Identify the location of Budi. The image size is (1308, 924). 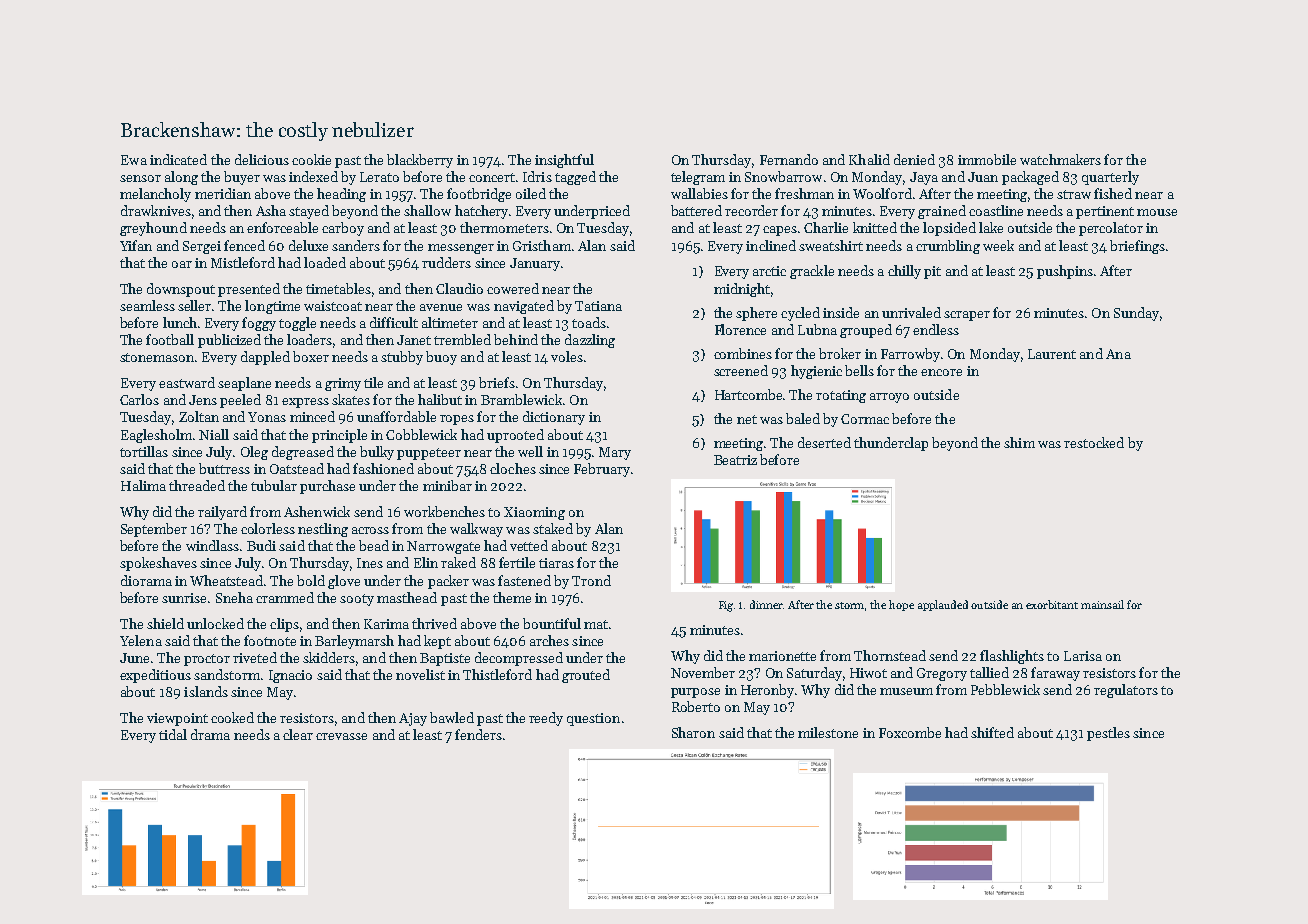
(261, 545).
